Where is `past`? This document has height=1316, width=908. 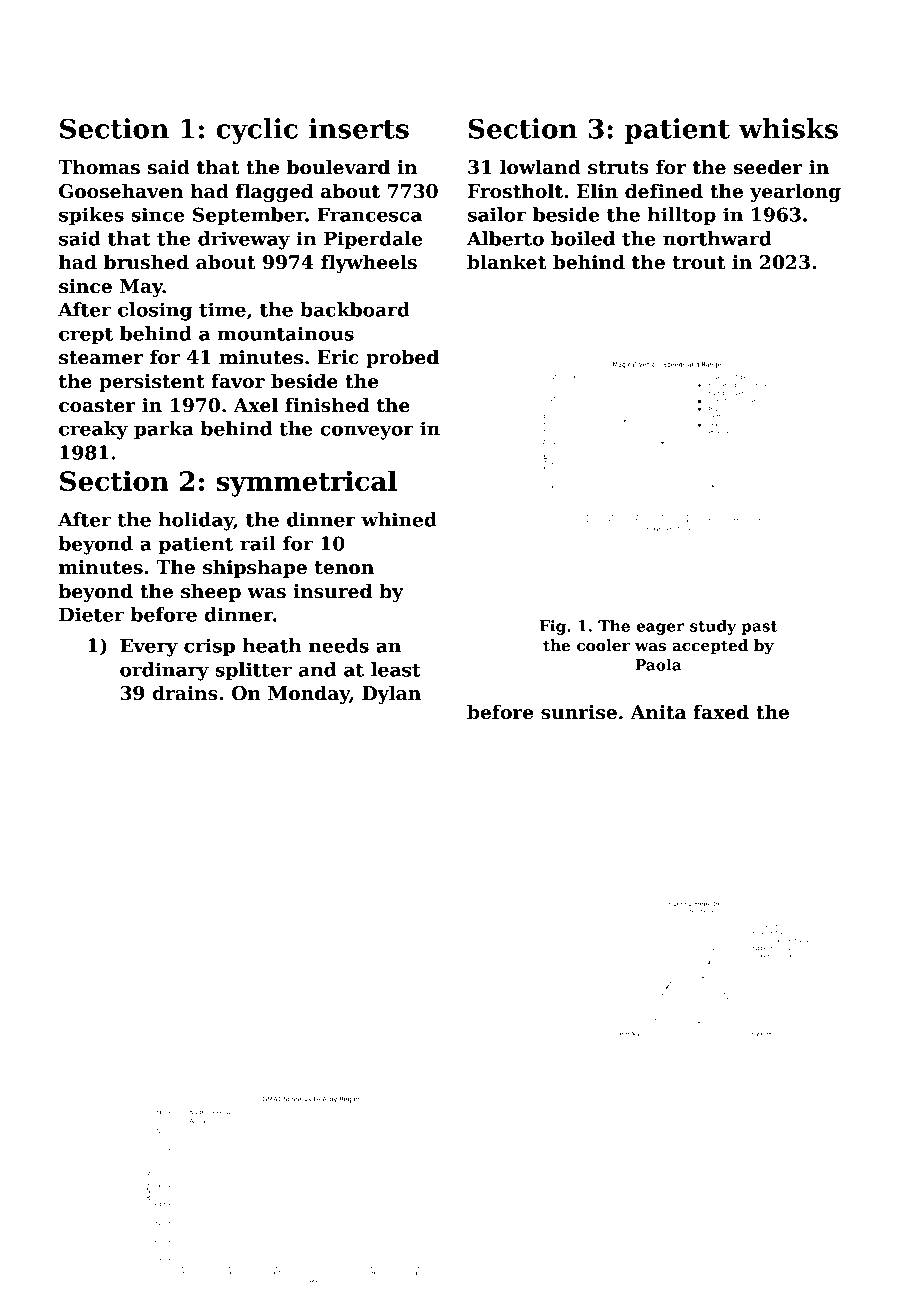 past is located at coordinates (759, 628).
